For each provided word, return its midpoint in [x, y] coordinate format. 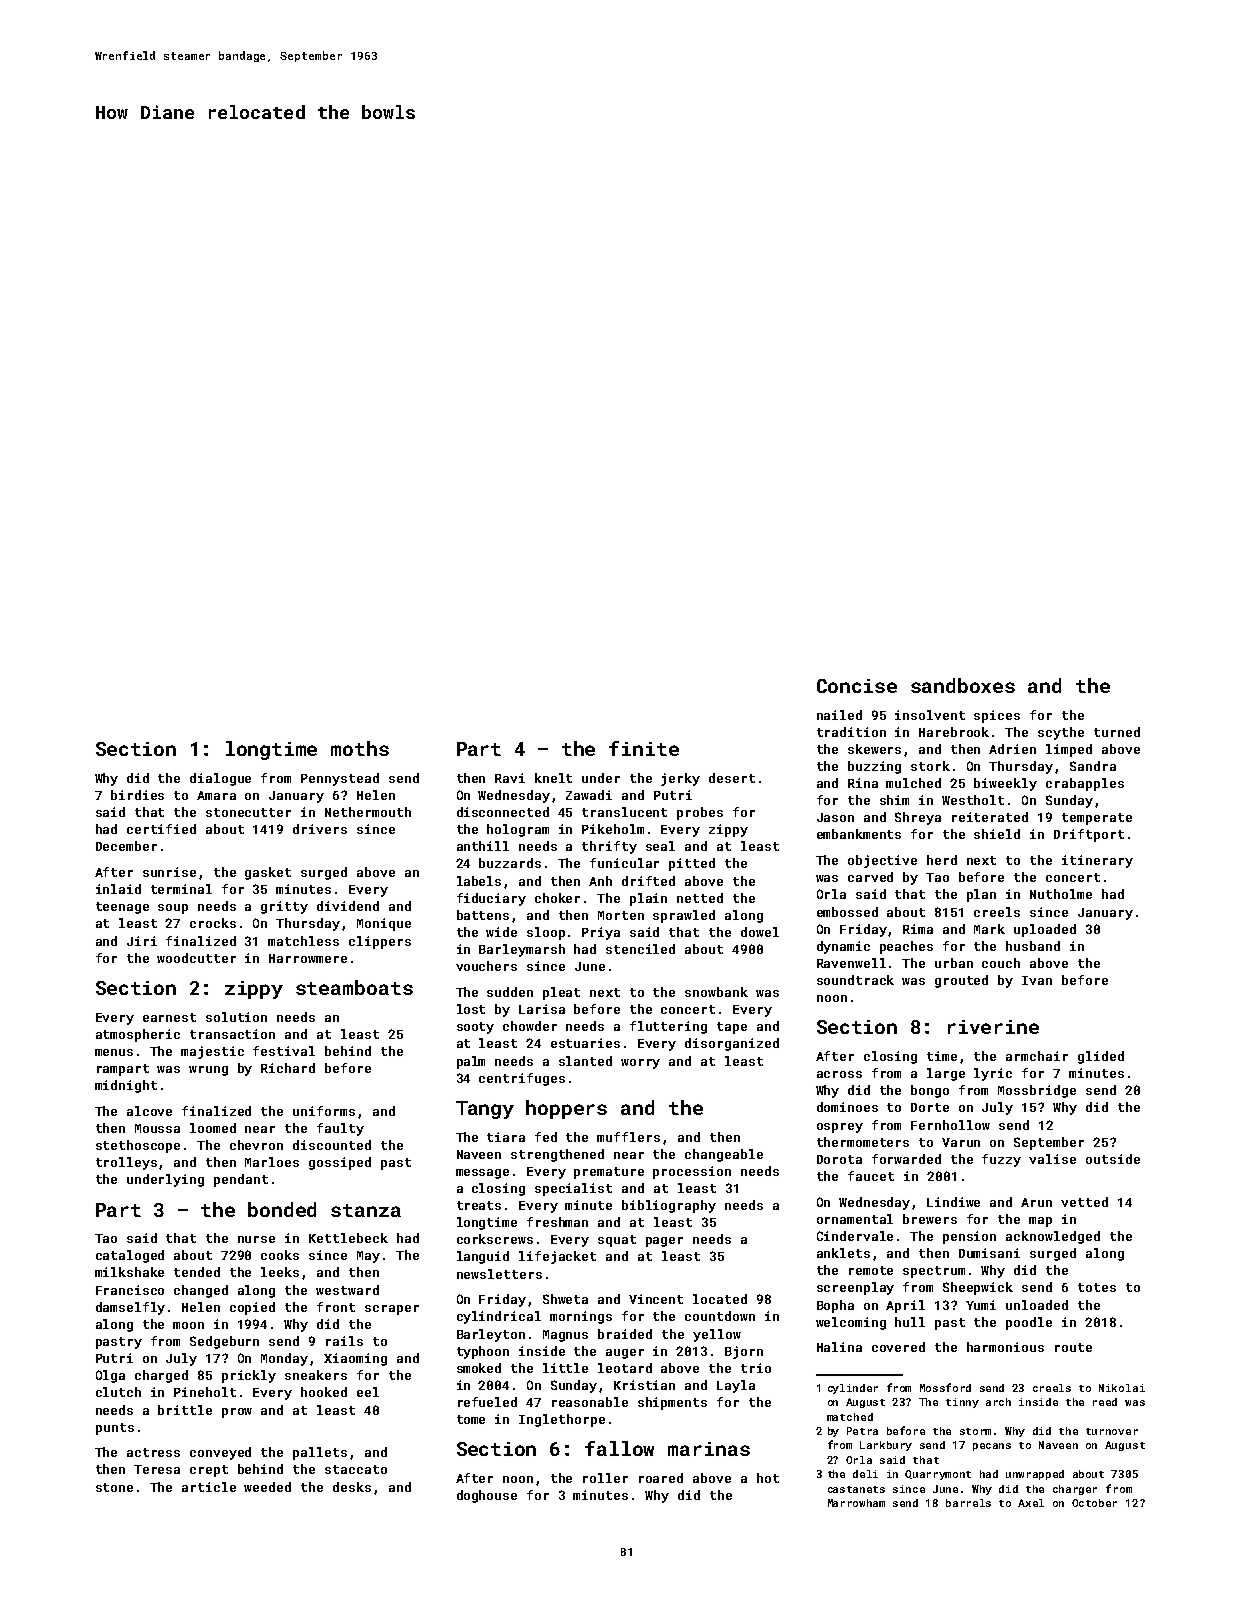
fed [546, 1137]
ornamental [855, 1219]
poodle [1029, 1323]
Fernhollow [950, 1125]
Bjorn [744, 1352]
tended [197, 1272]
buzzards [510, 863]
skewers [874, 749]
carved [870, 877]
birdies [137, 795]
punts [115, 1429]
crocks [213, 923]
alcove [149, 1111]
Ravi [510, 778]
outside [1113, 1159]
